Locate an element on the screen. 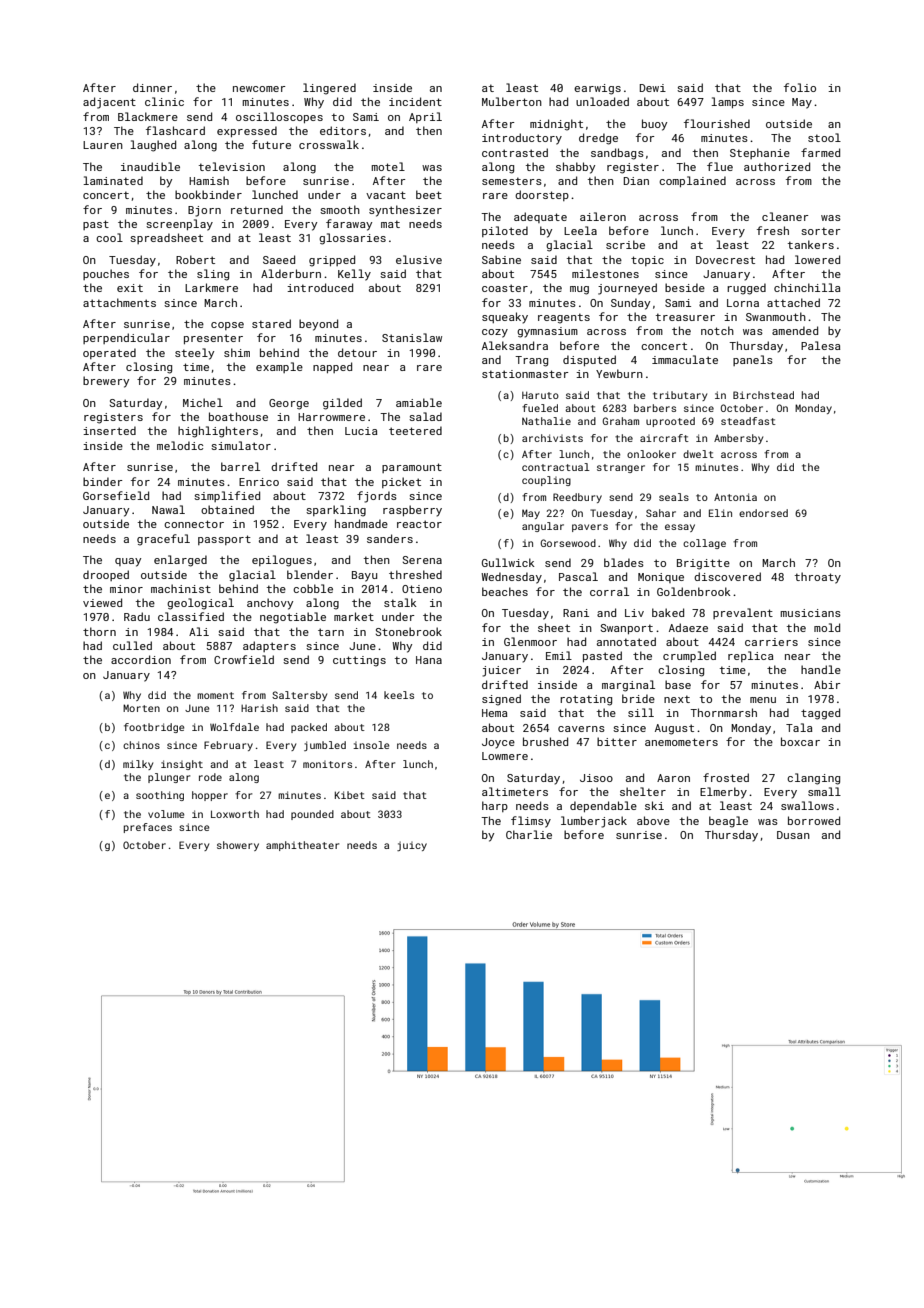 This screenshot has width=924, height=1308. Dusan is located at coordinates (793, 835).
